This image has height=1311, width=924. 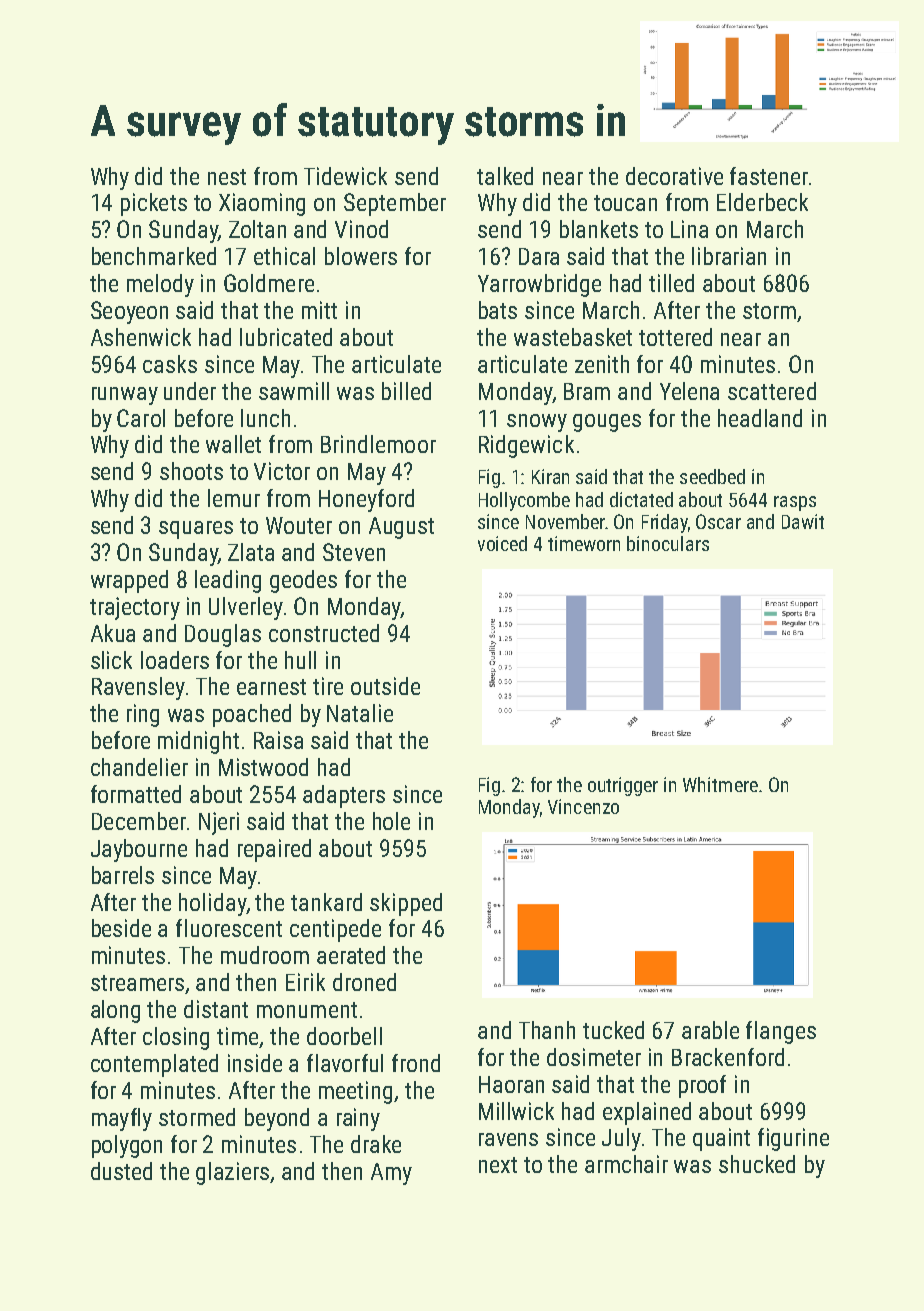 I want to click on Whitmere, so click(x=720, y=784).
